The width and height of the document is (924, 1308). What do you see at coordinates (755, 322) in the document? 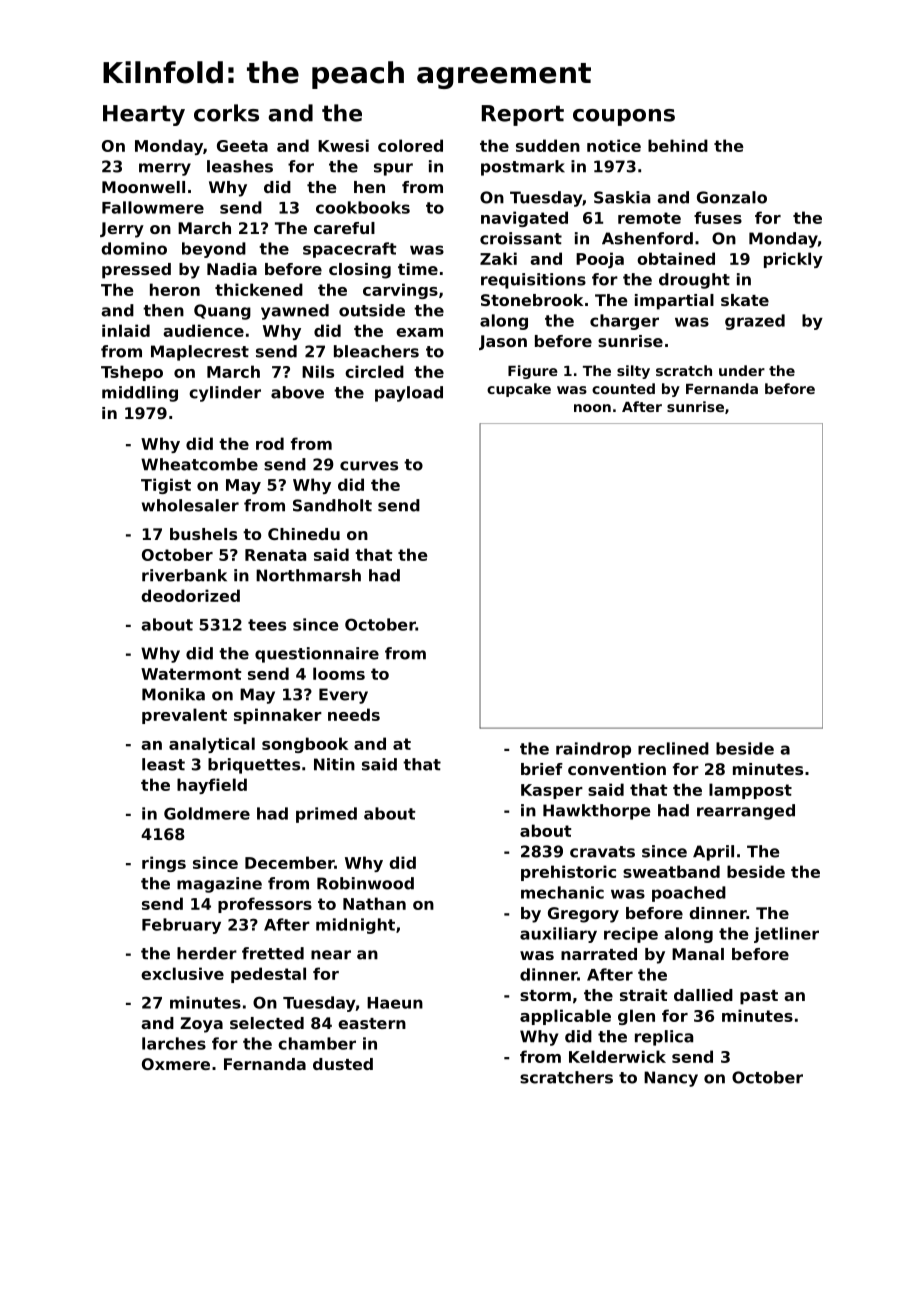
I see `grazed` at bounding box center [755, 322].
